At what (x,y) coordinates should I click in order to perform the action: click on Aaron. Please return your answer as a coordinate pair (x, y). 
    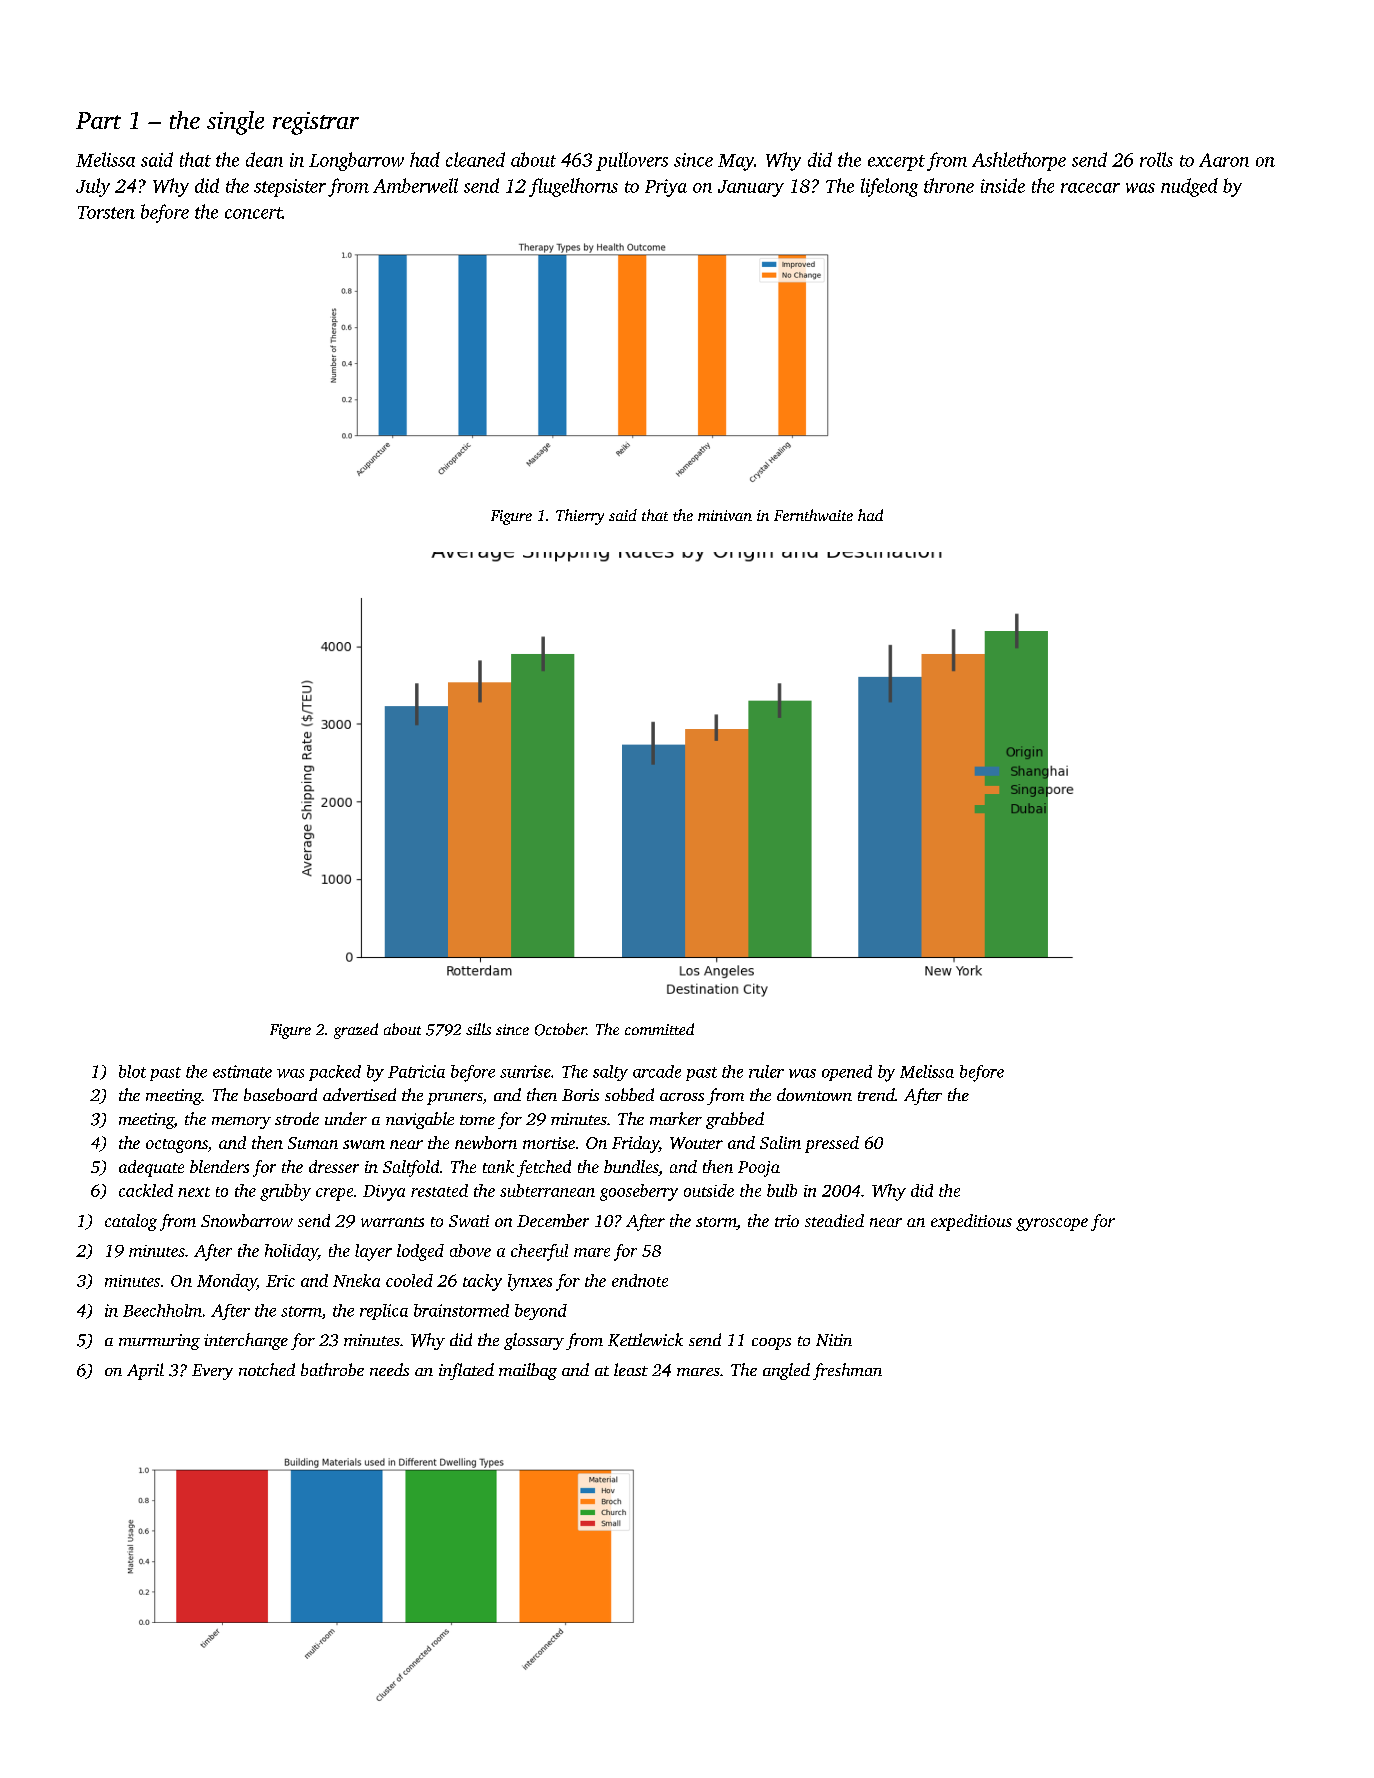
    Looking at the image, I should click on (1224, 160).
